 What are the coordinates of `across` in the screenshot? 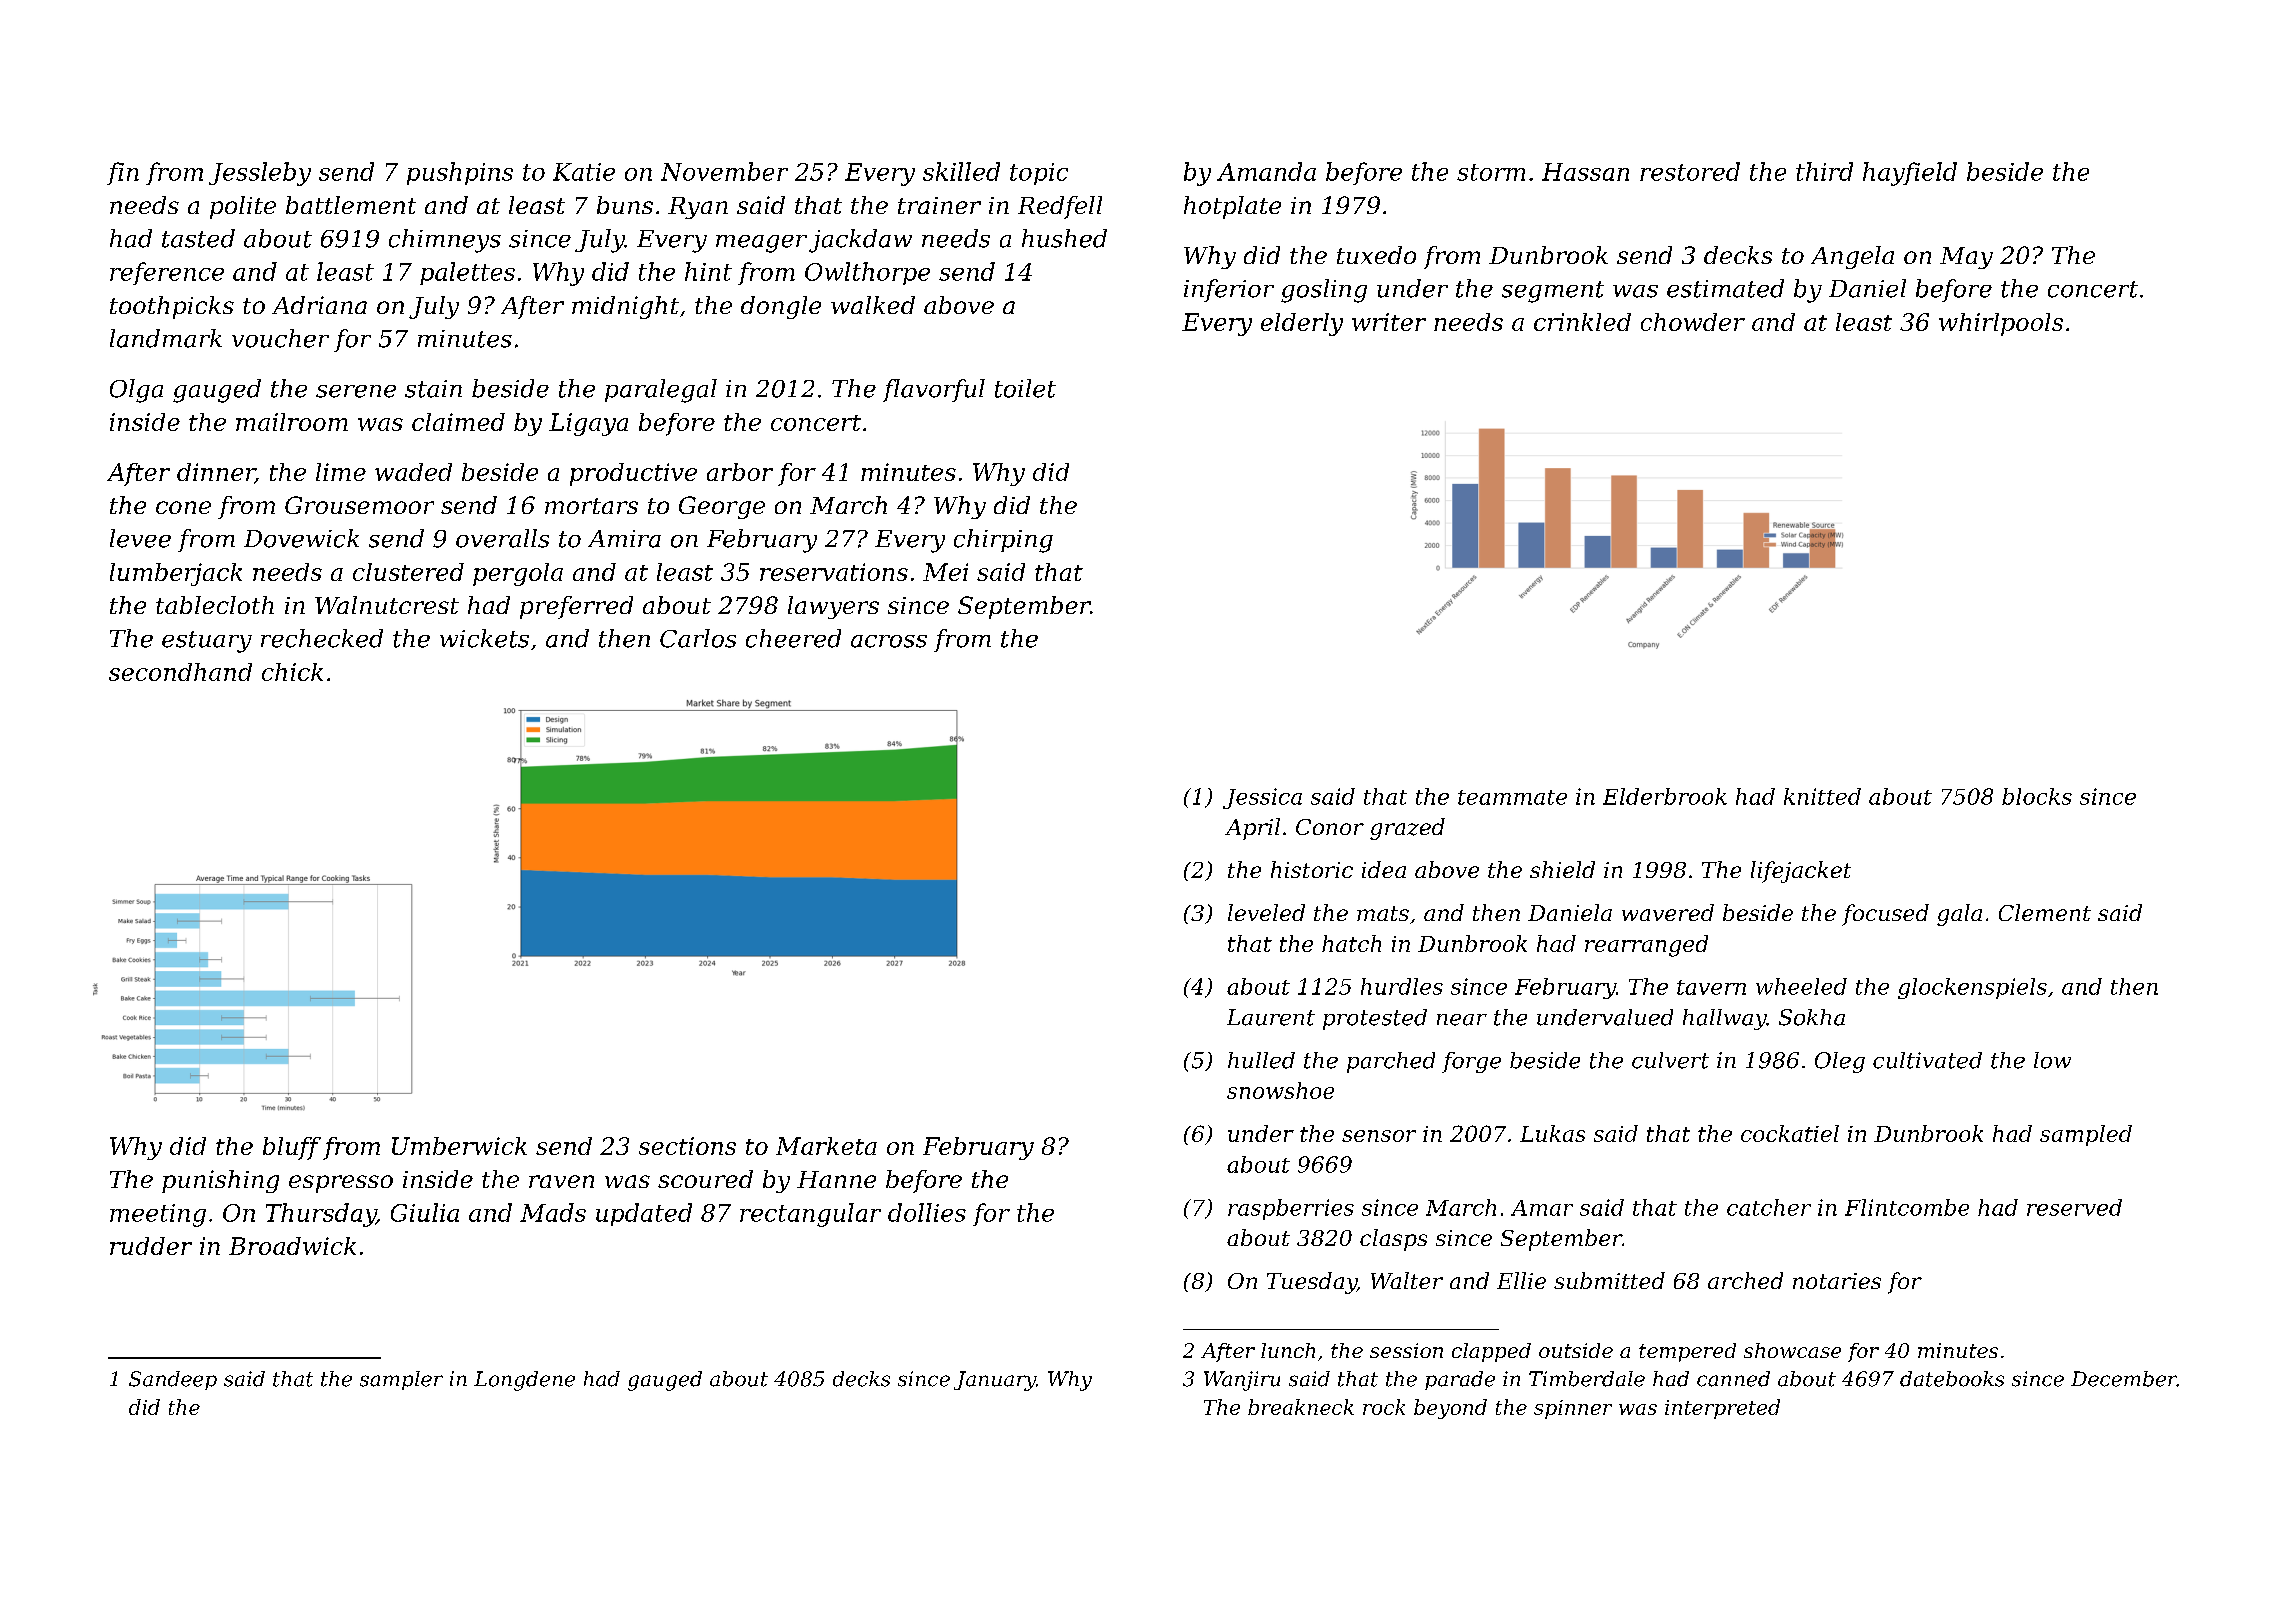 It's located at (889, 641).
